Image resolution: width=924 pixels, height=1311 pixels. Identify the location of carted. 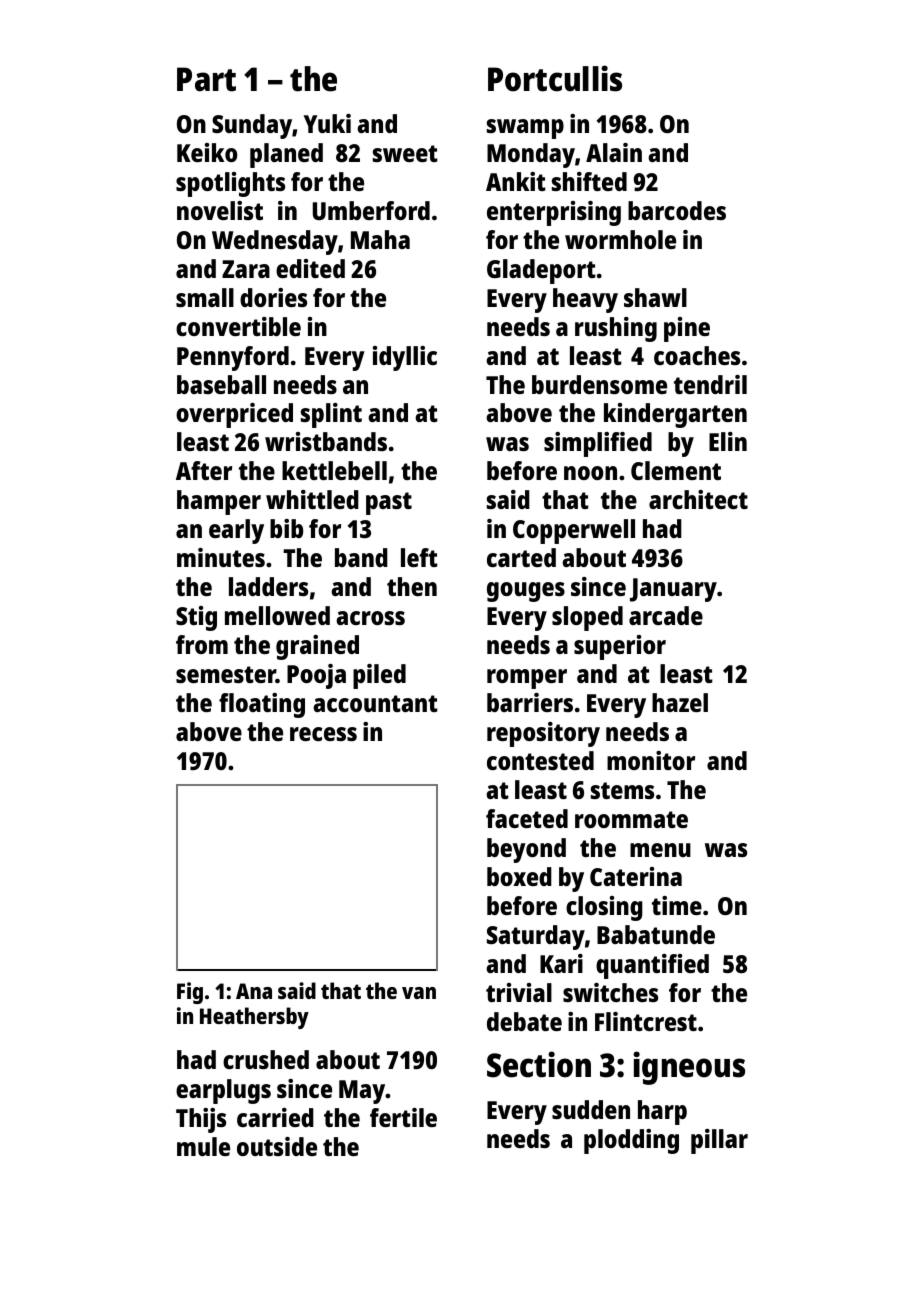
(521, 557).
